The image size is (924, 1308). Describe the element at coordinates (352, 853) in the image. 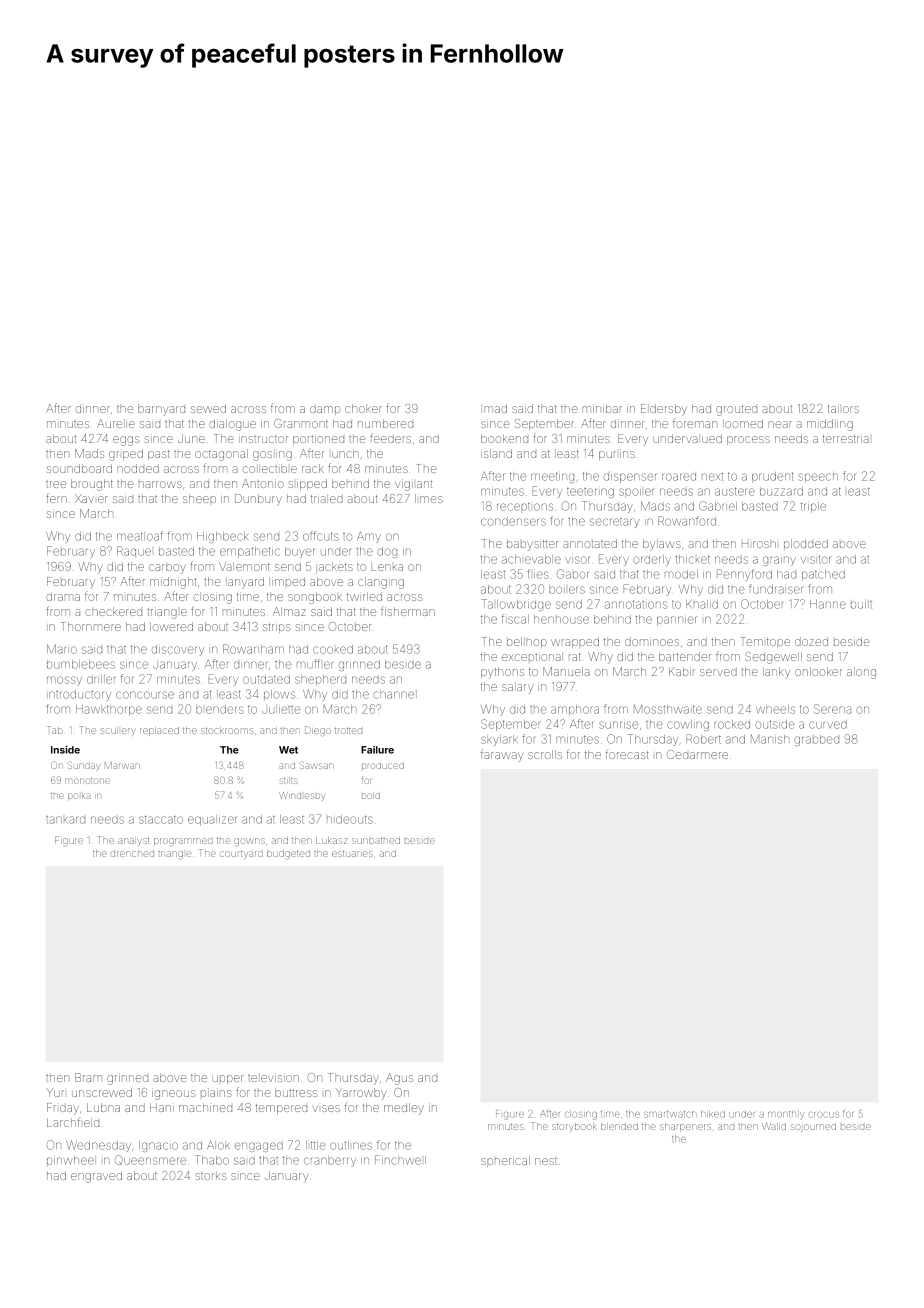

I see `estuaries` at that location.
